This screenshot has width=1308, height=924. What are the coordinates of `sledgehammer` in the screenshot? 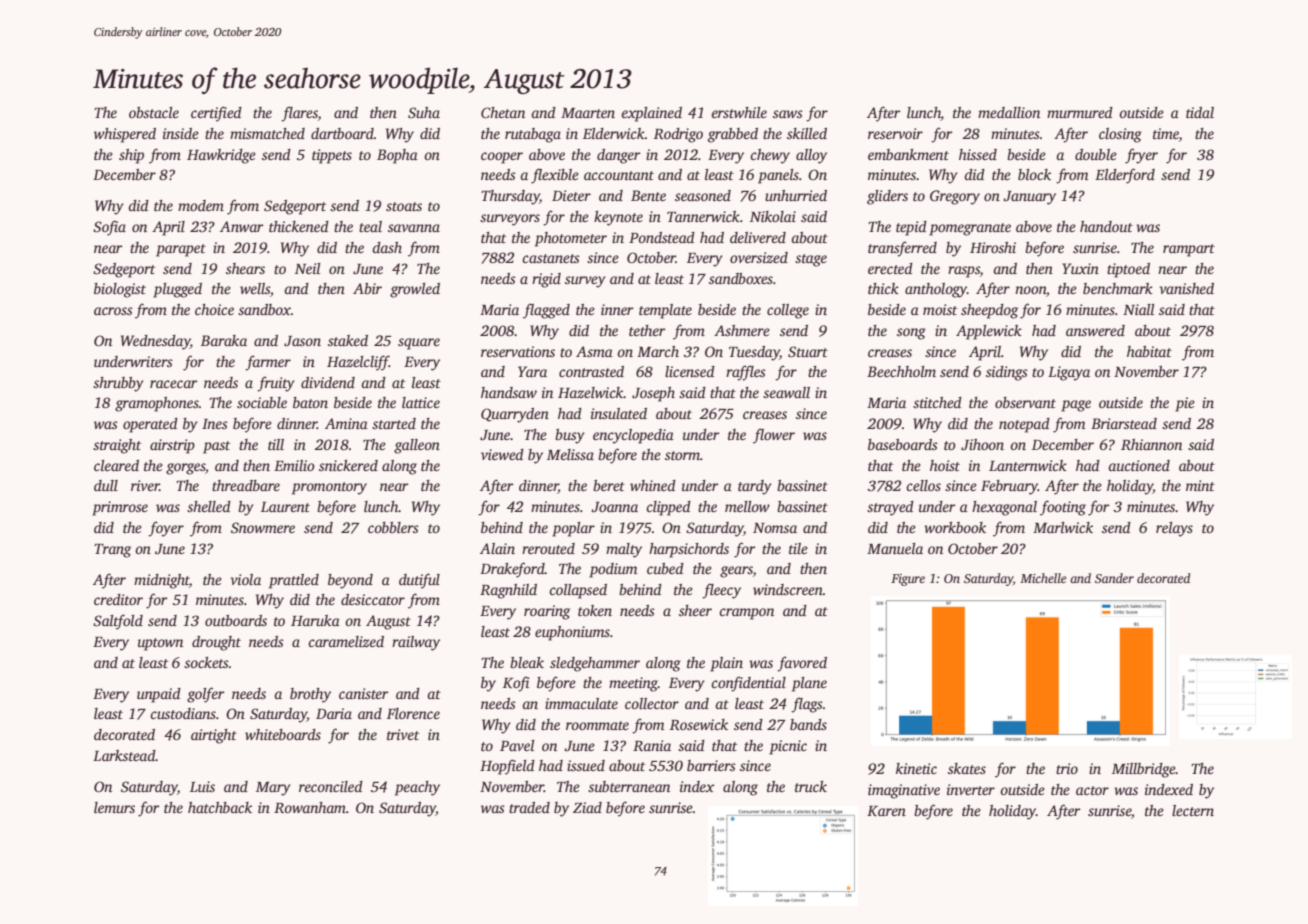 It's located at (595, 664).
